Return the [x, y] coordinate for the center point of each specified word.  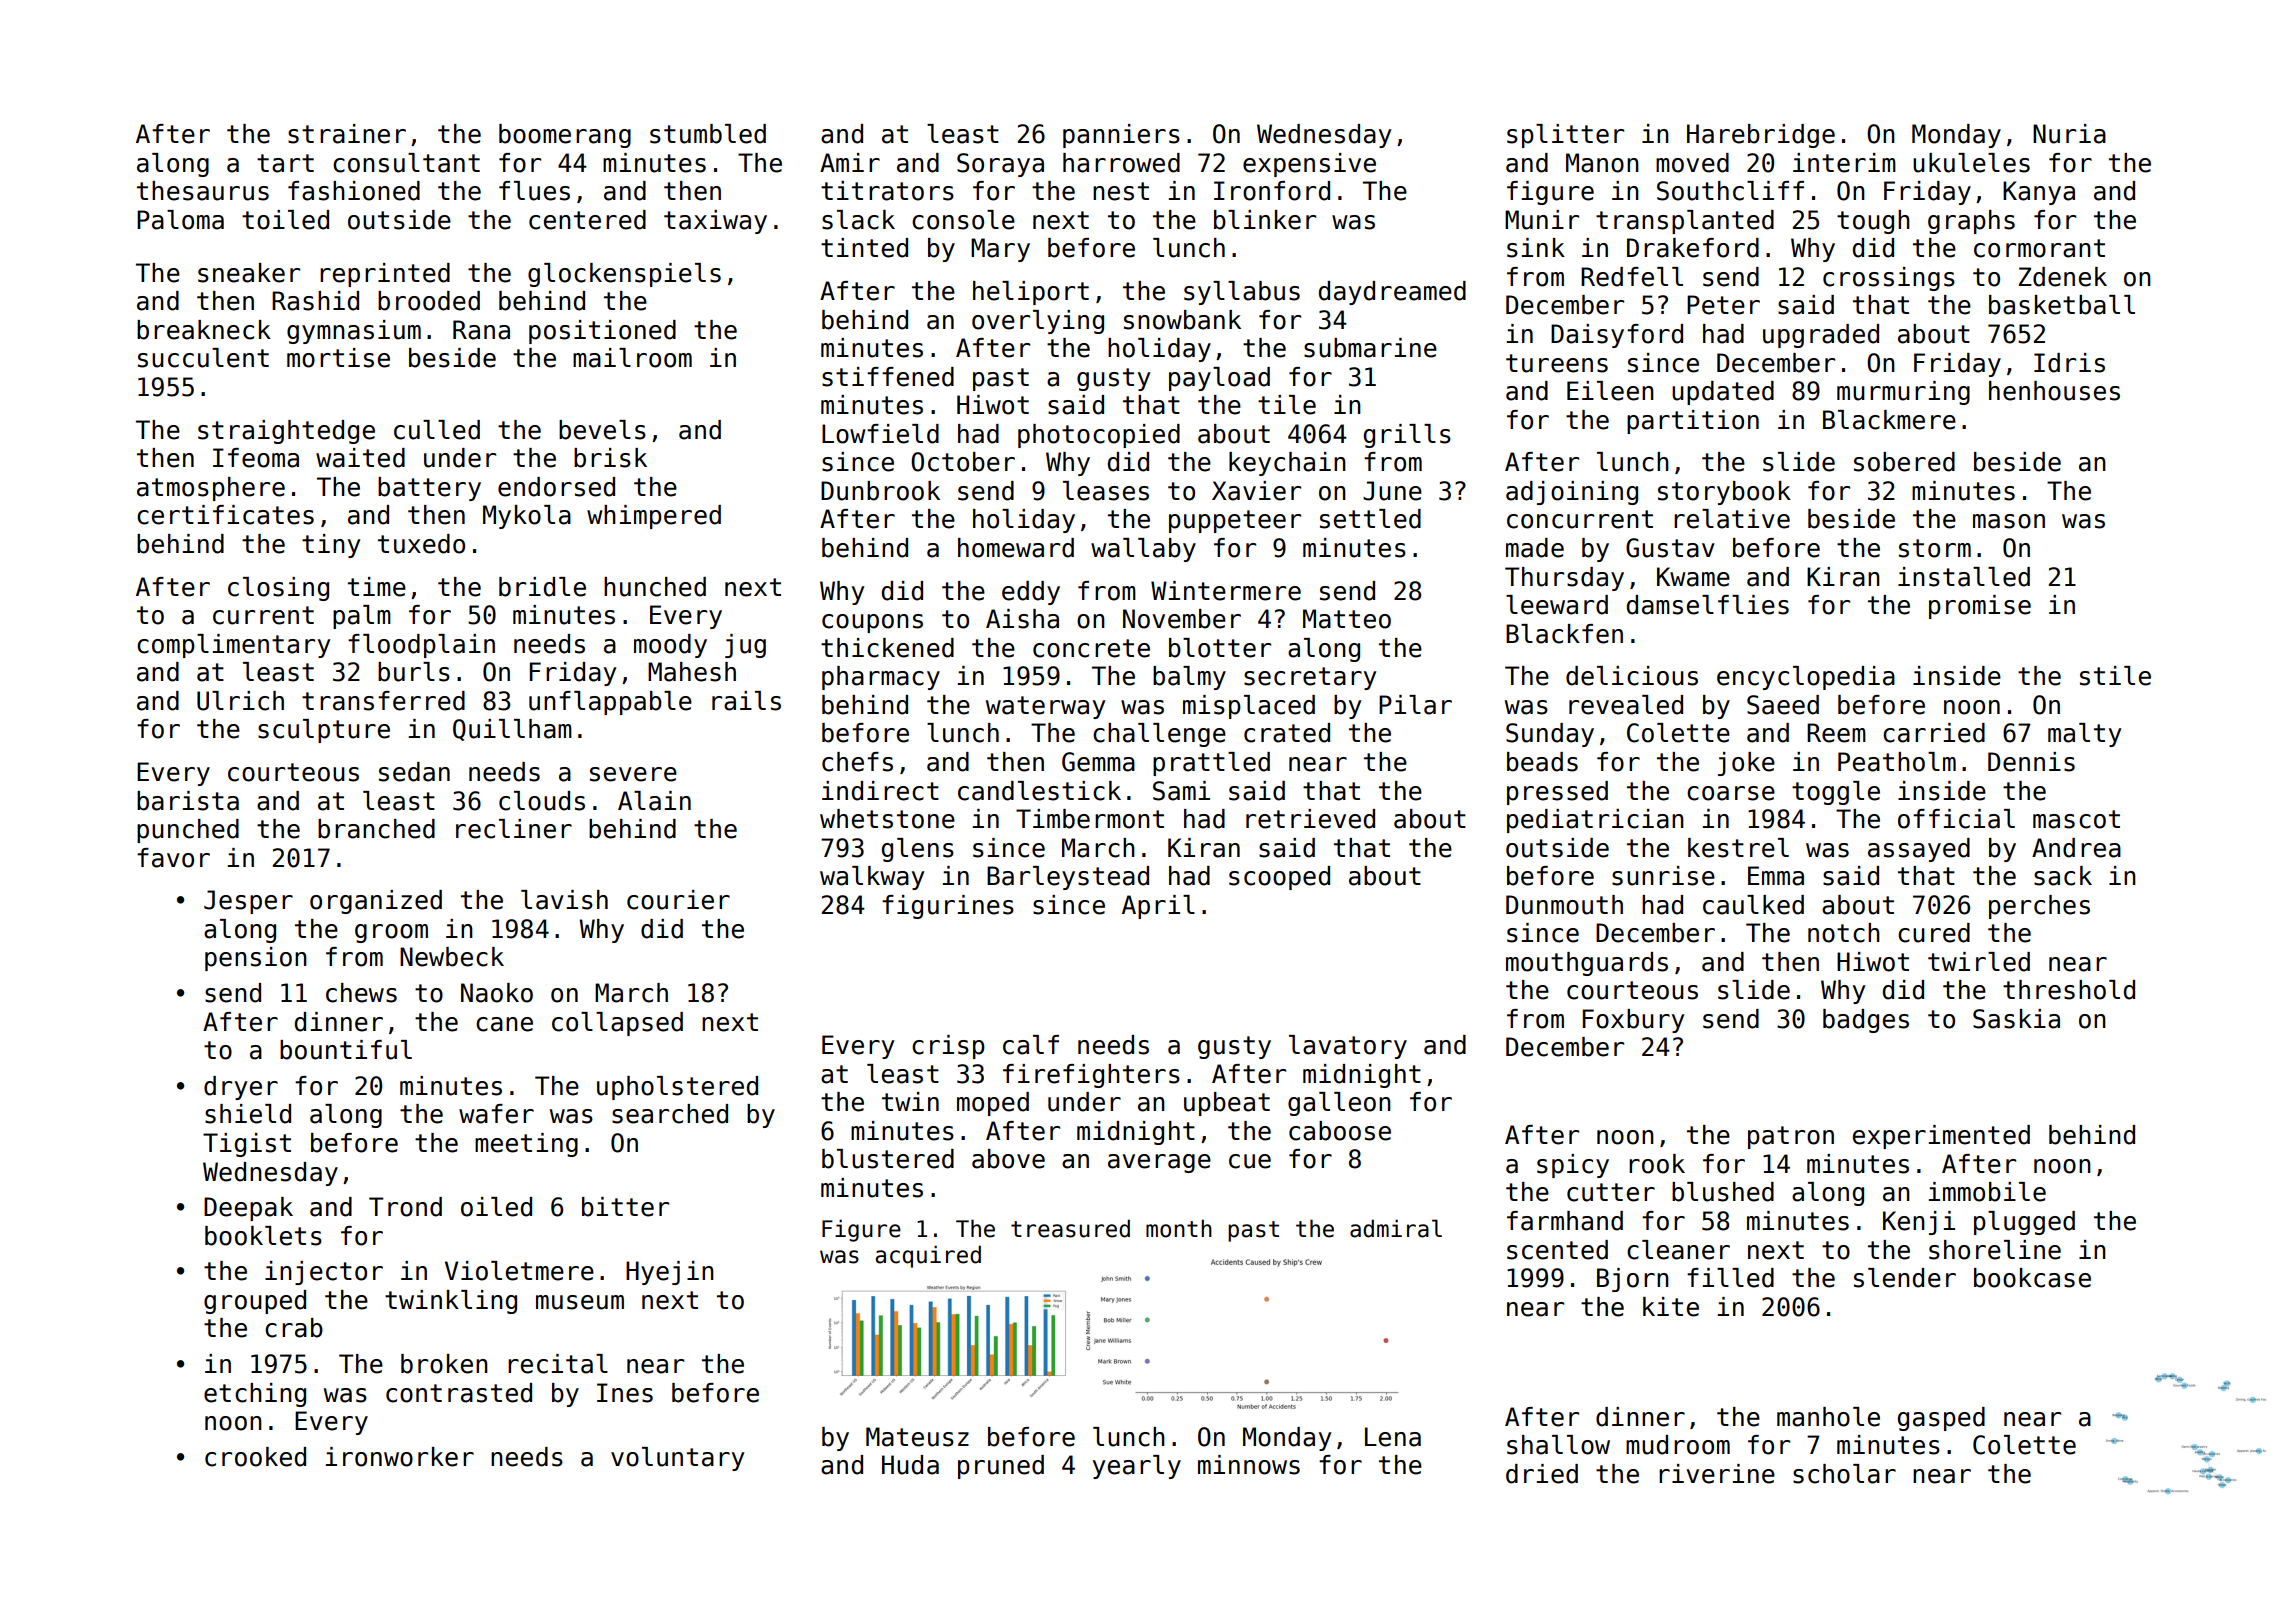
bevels [602, 430]
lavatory [1348, 1047]
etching [255, 1395]
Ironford [1272, 191]
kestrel [1738, 848]
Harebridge [1761, 136]
